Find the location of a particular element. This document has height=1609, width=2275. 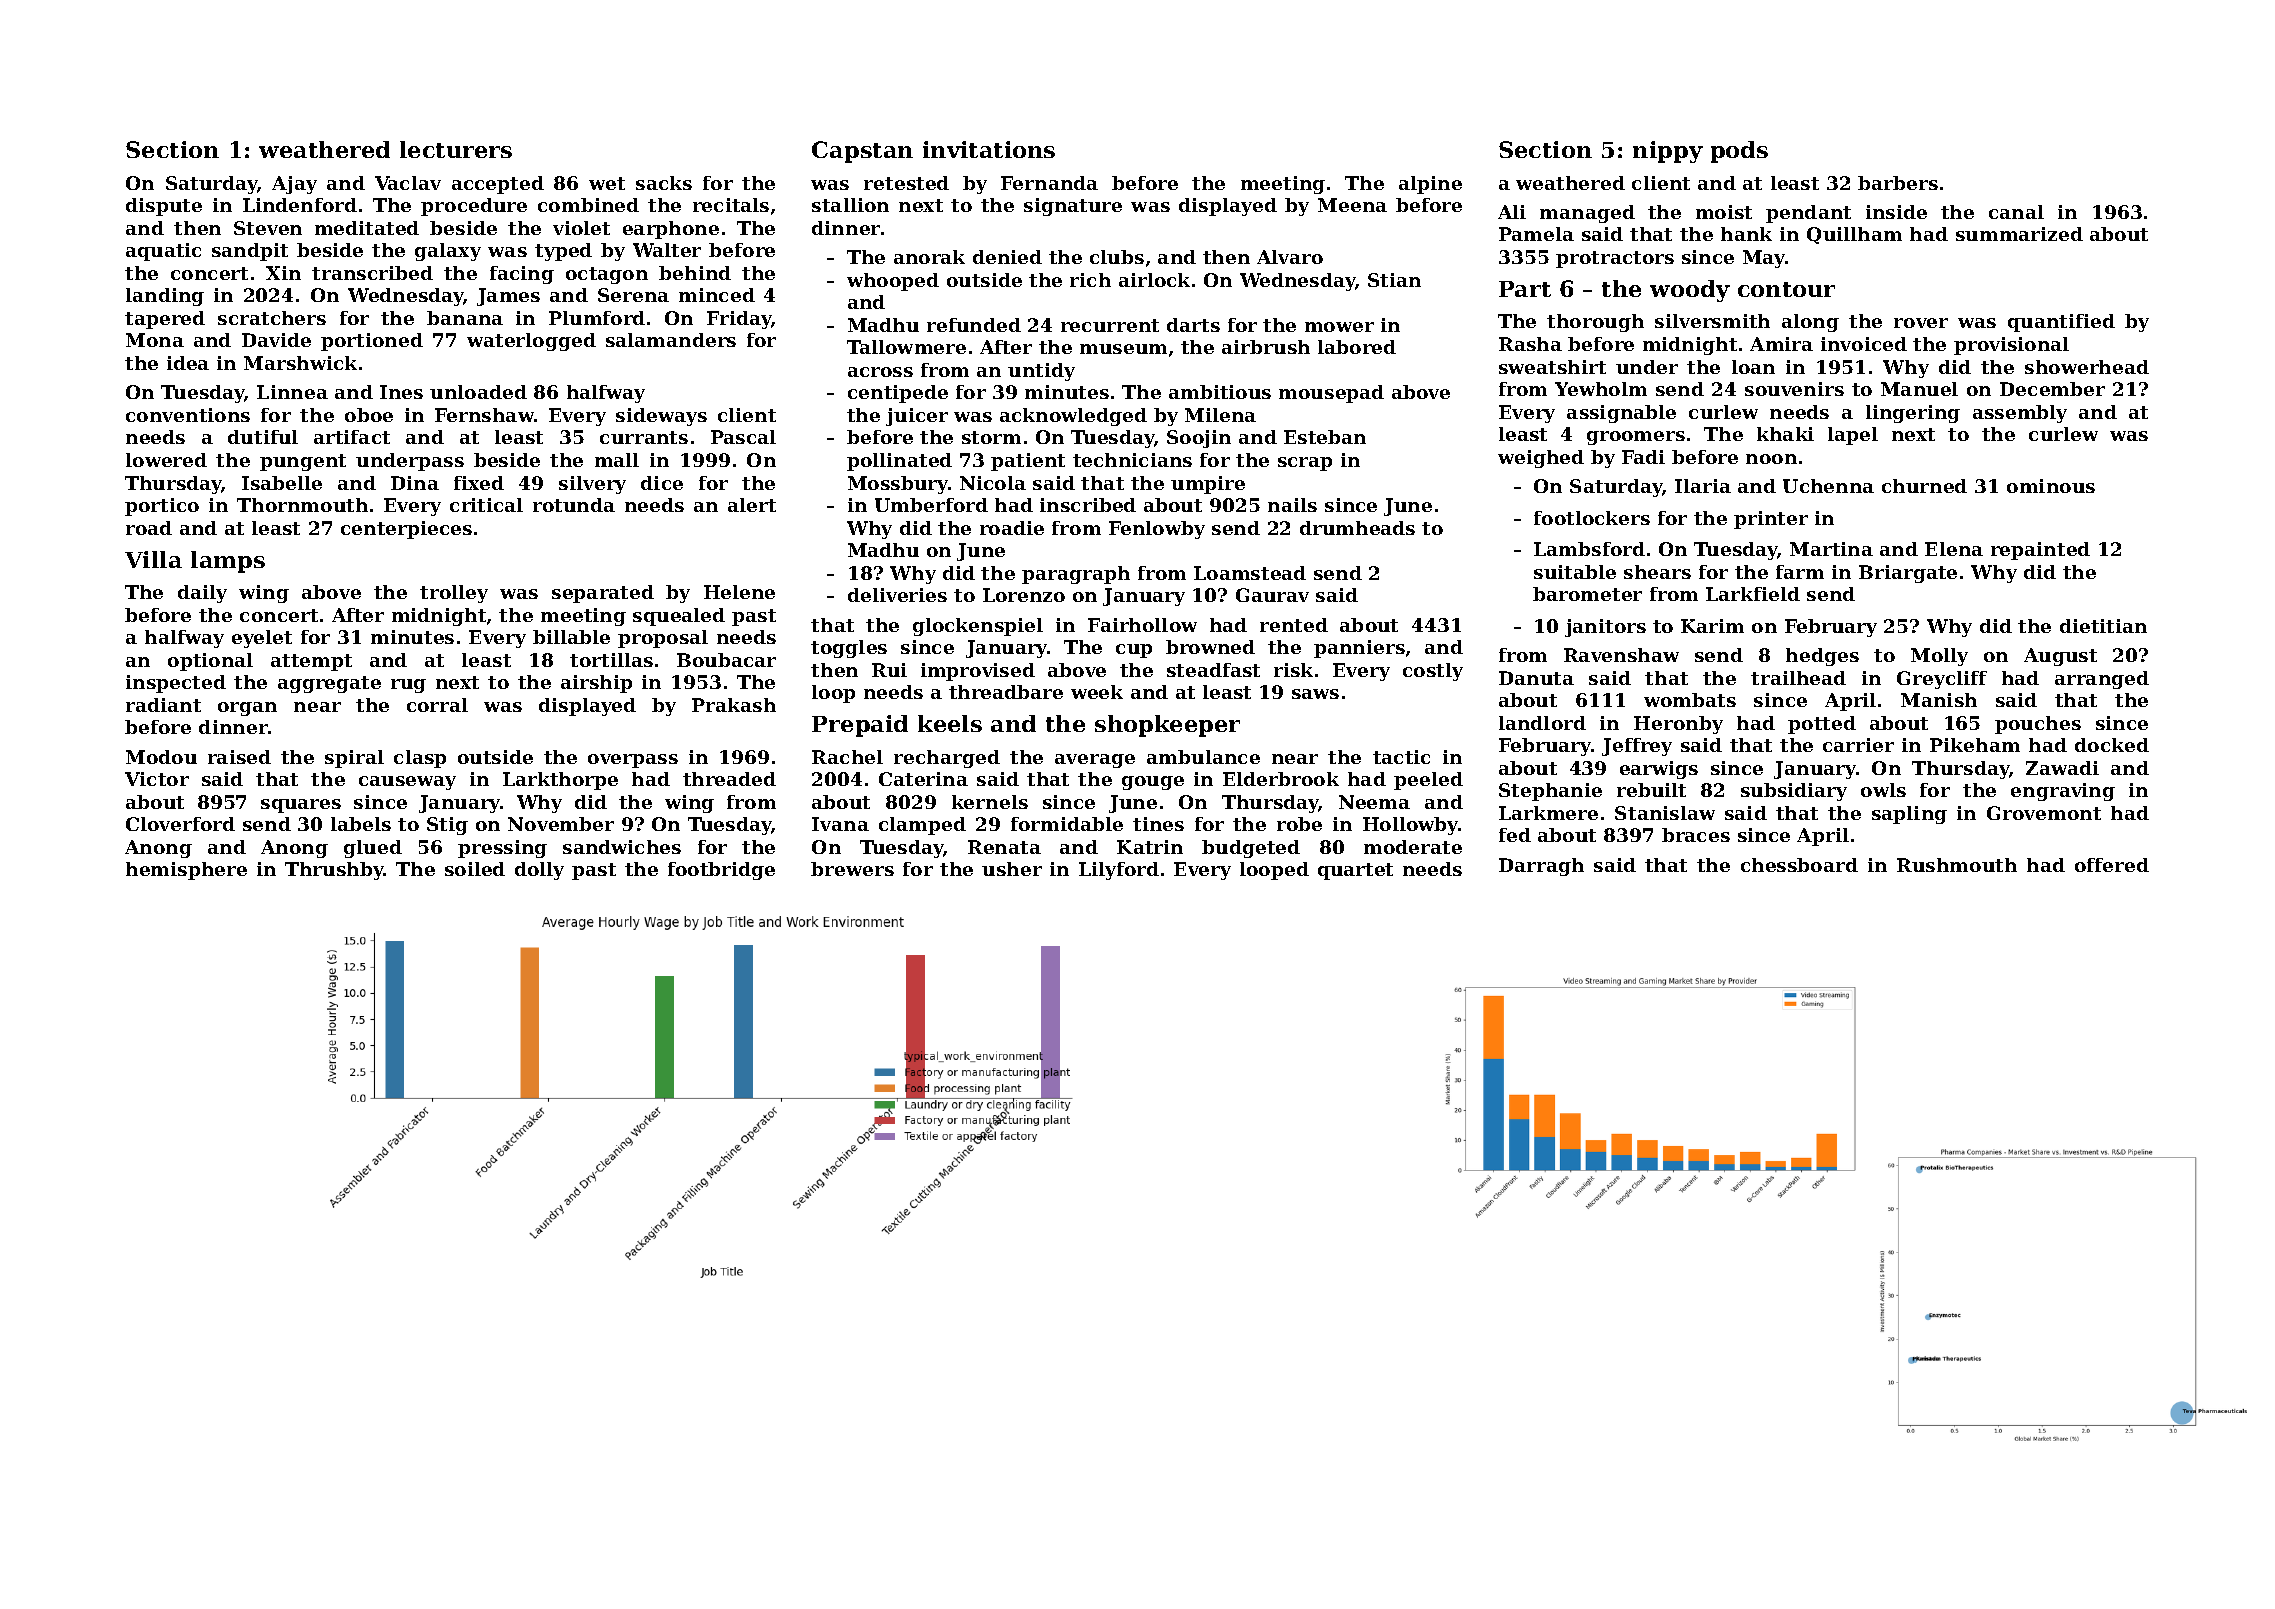

museum is located at coordinates (1123, 349).
